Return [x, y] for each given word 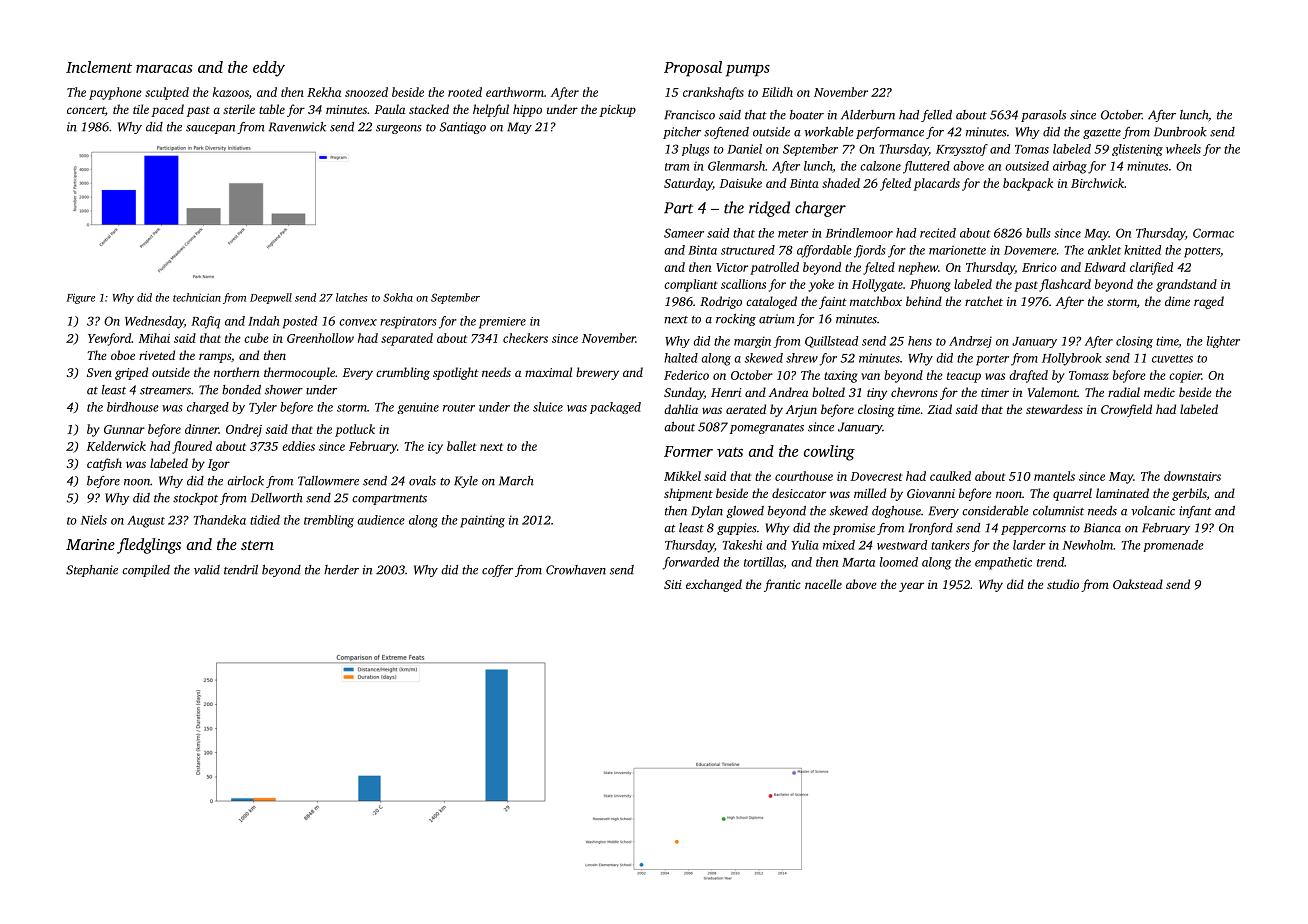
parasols [1043, 116]
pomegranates [767, 429]
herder [341, 570]
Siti [673, 584]
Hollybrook [1072, 359]
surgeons [399, 129]
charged [208, 408]
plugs [695, 150]
